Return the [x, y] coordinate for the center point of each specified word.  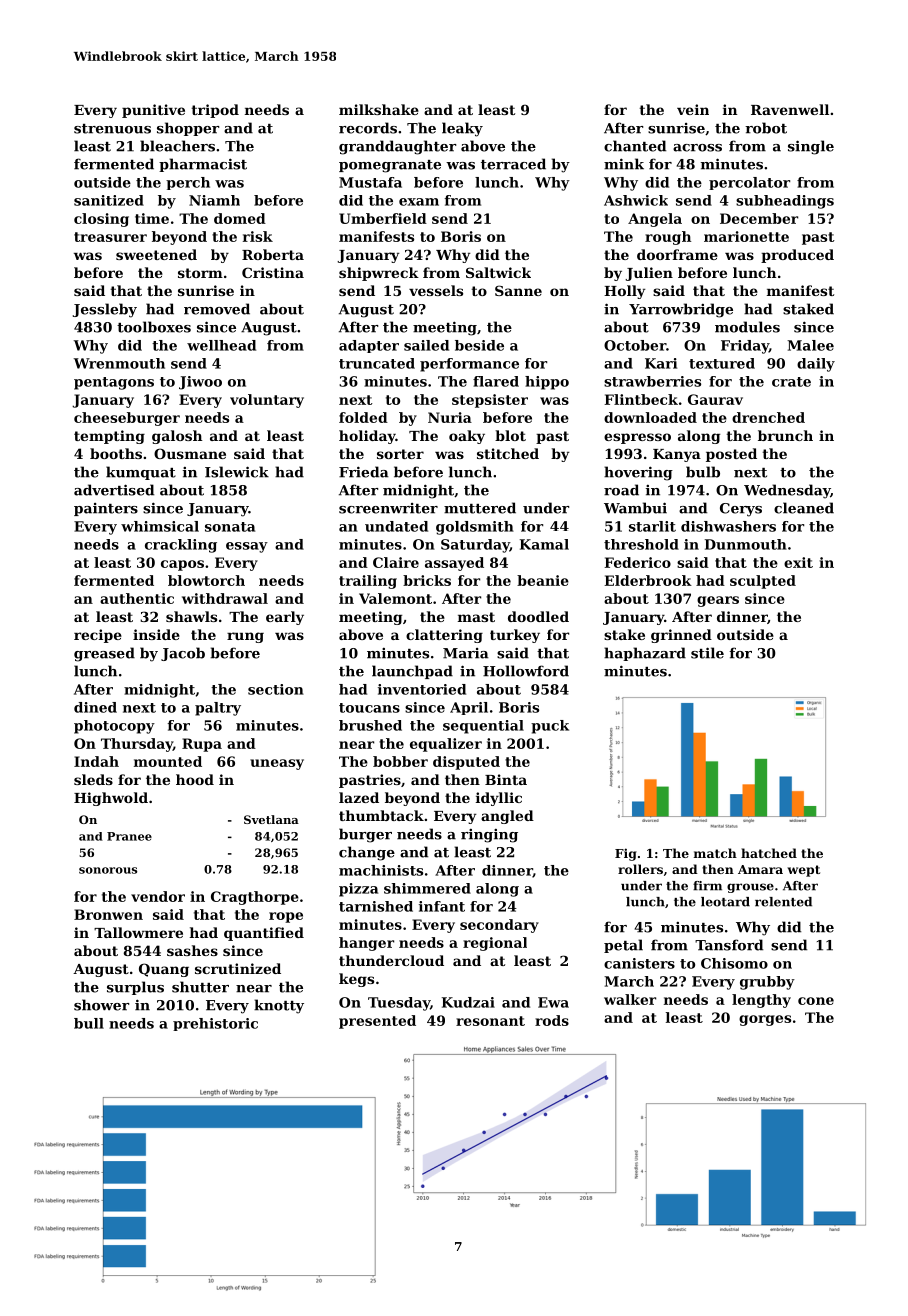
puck [550, 727]
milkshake [379, 109]
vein [693, 109]
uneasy [277, 764]
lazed [359, 797]
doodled [538, 616]
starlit [652, 526]
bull [89, 1023]
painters [106, 509]
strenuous [112, 129]
